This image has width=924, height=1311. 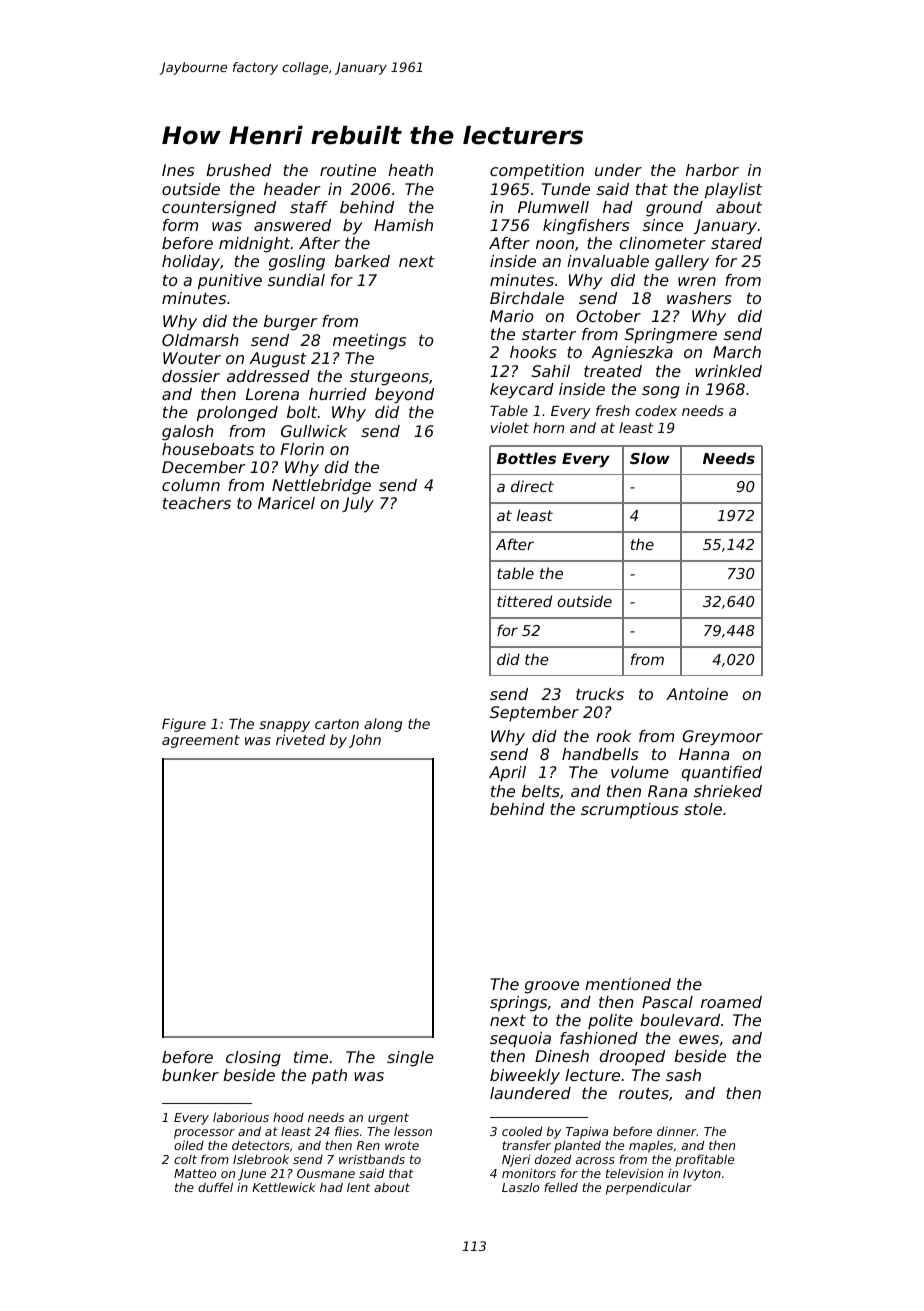 I want to click on lent, so click(x=359, y=1187).
